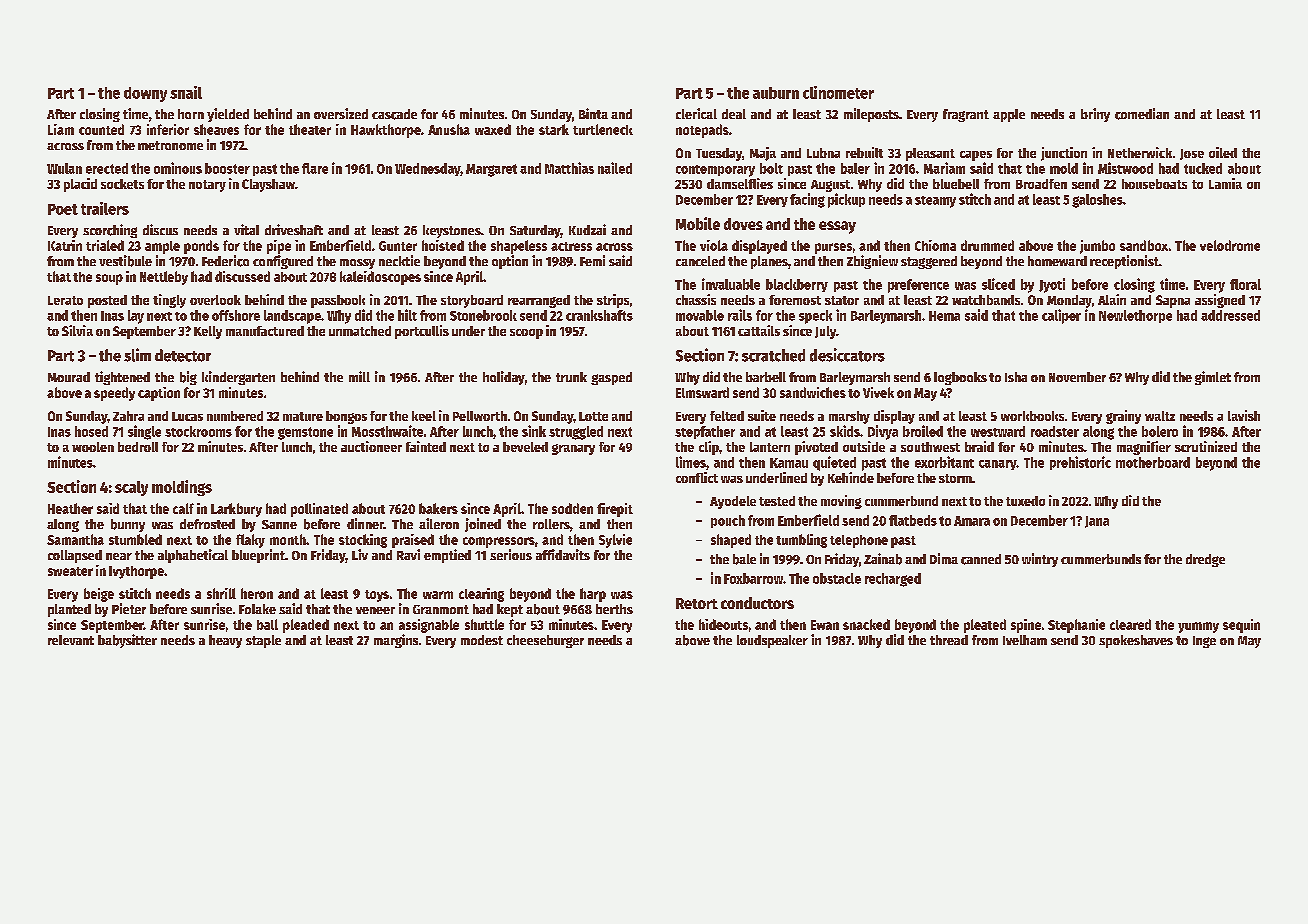 Image resolution: width=1308 pixels, height=924 pixels. What do you see at coordinates (1025, 501) in the screenshot?
I see `tuxedo` at bounding box center [1025, 501].
